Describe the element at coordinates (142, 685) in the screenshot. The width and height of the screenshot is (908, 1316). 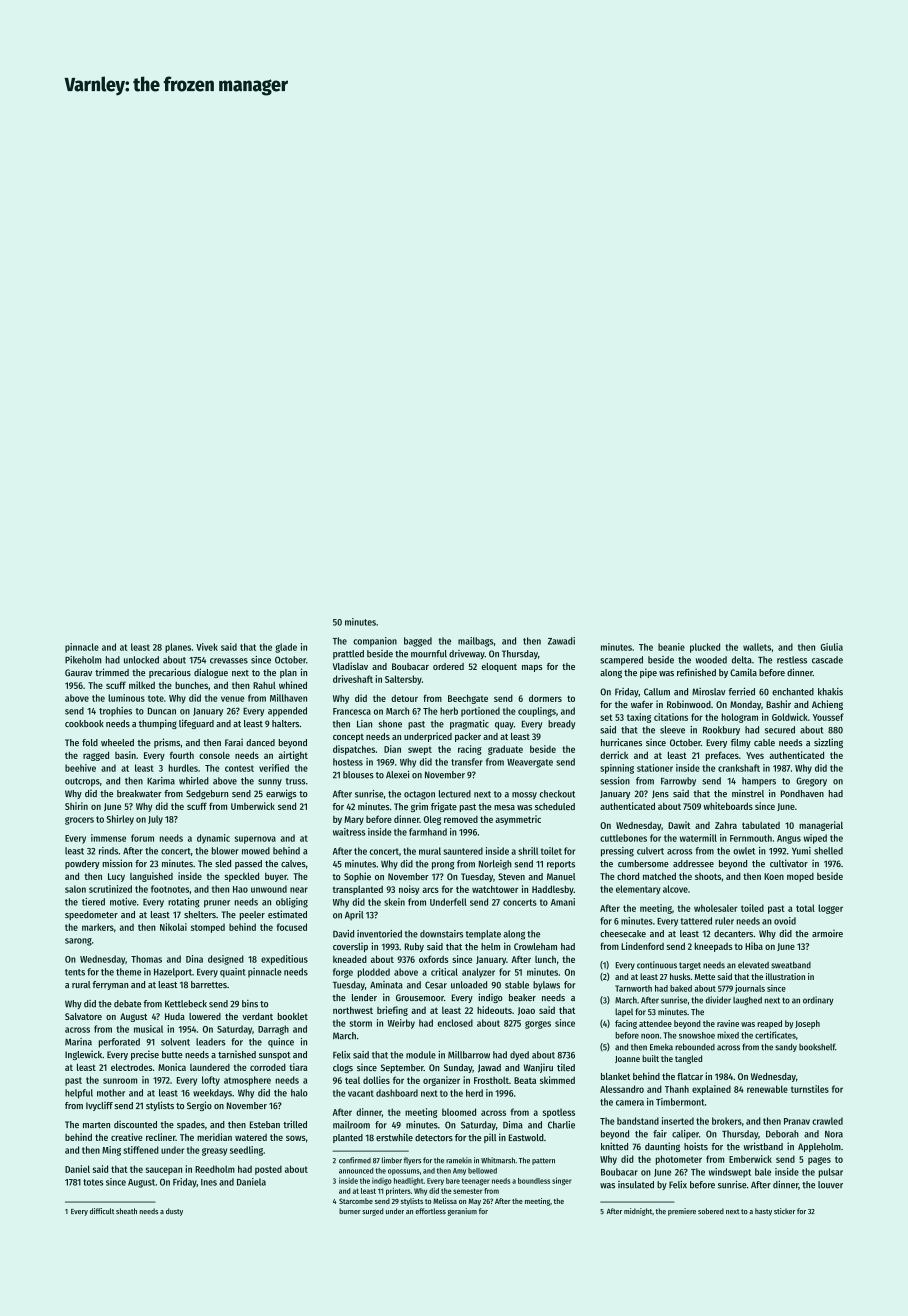
I see `milked` at that location.
